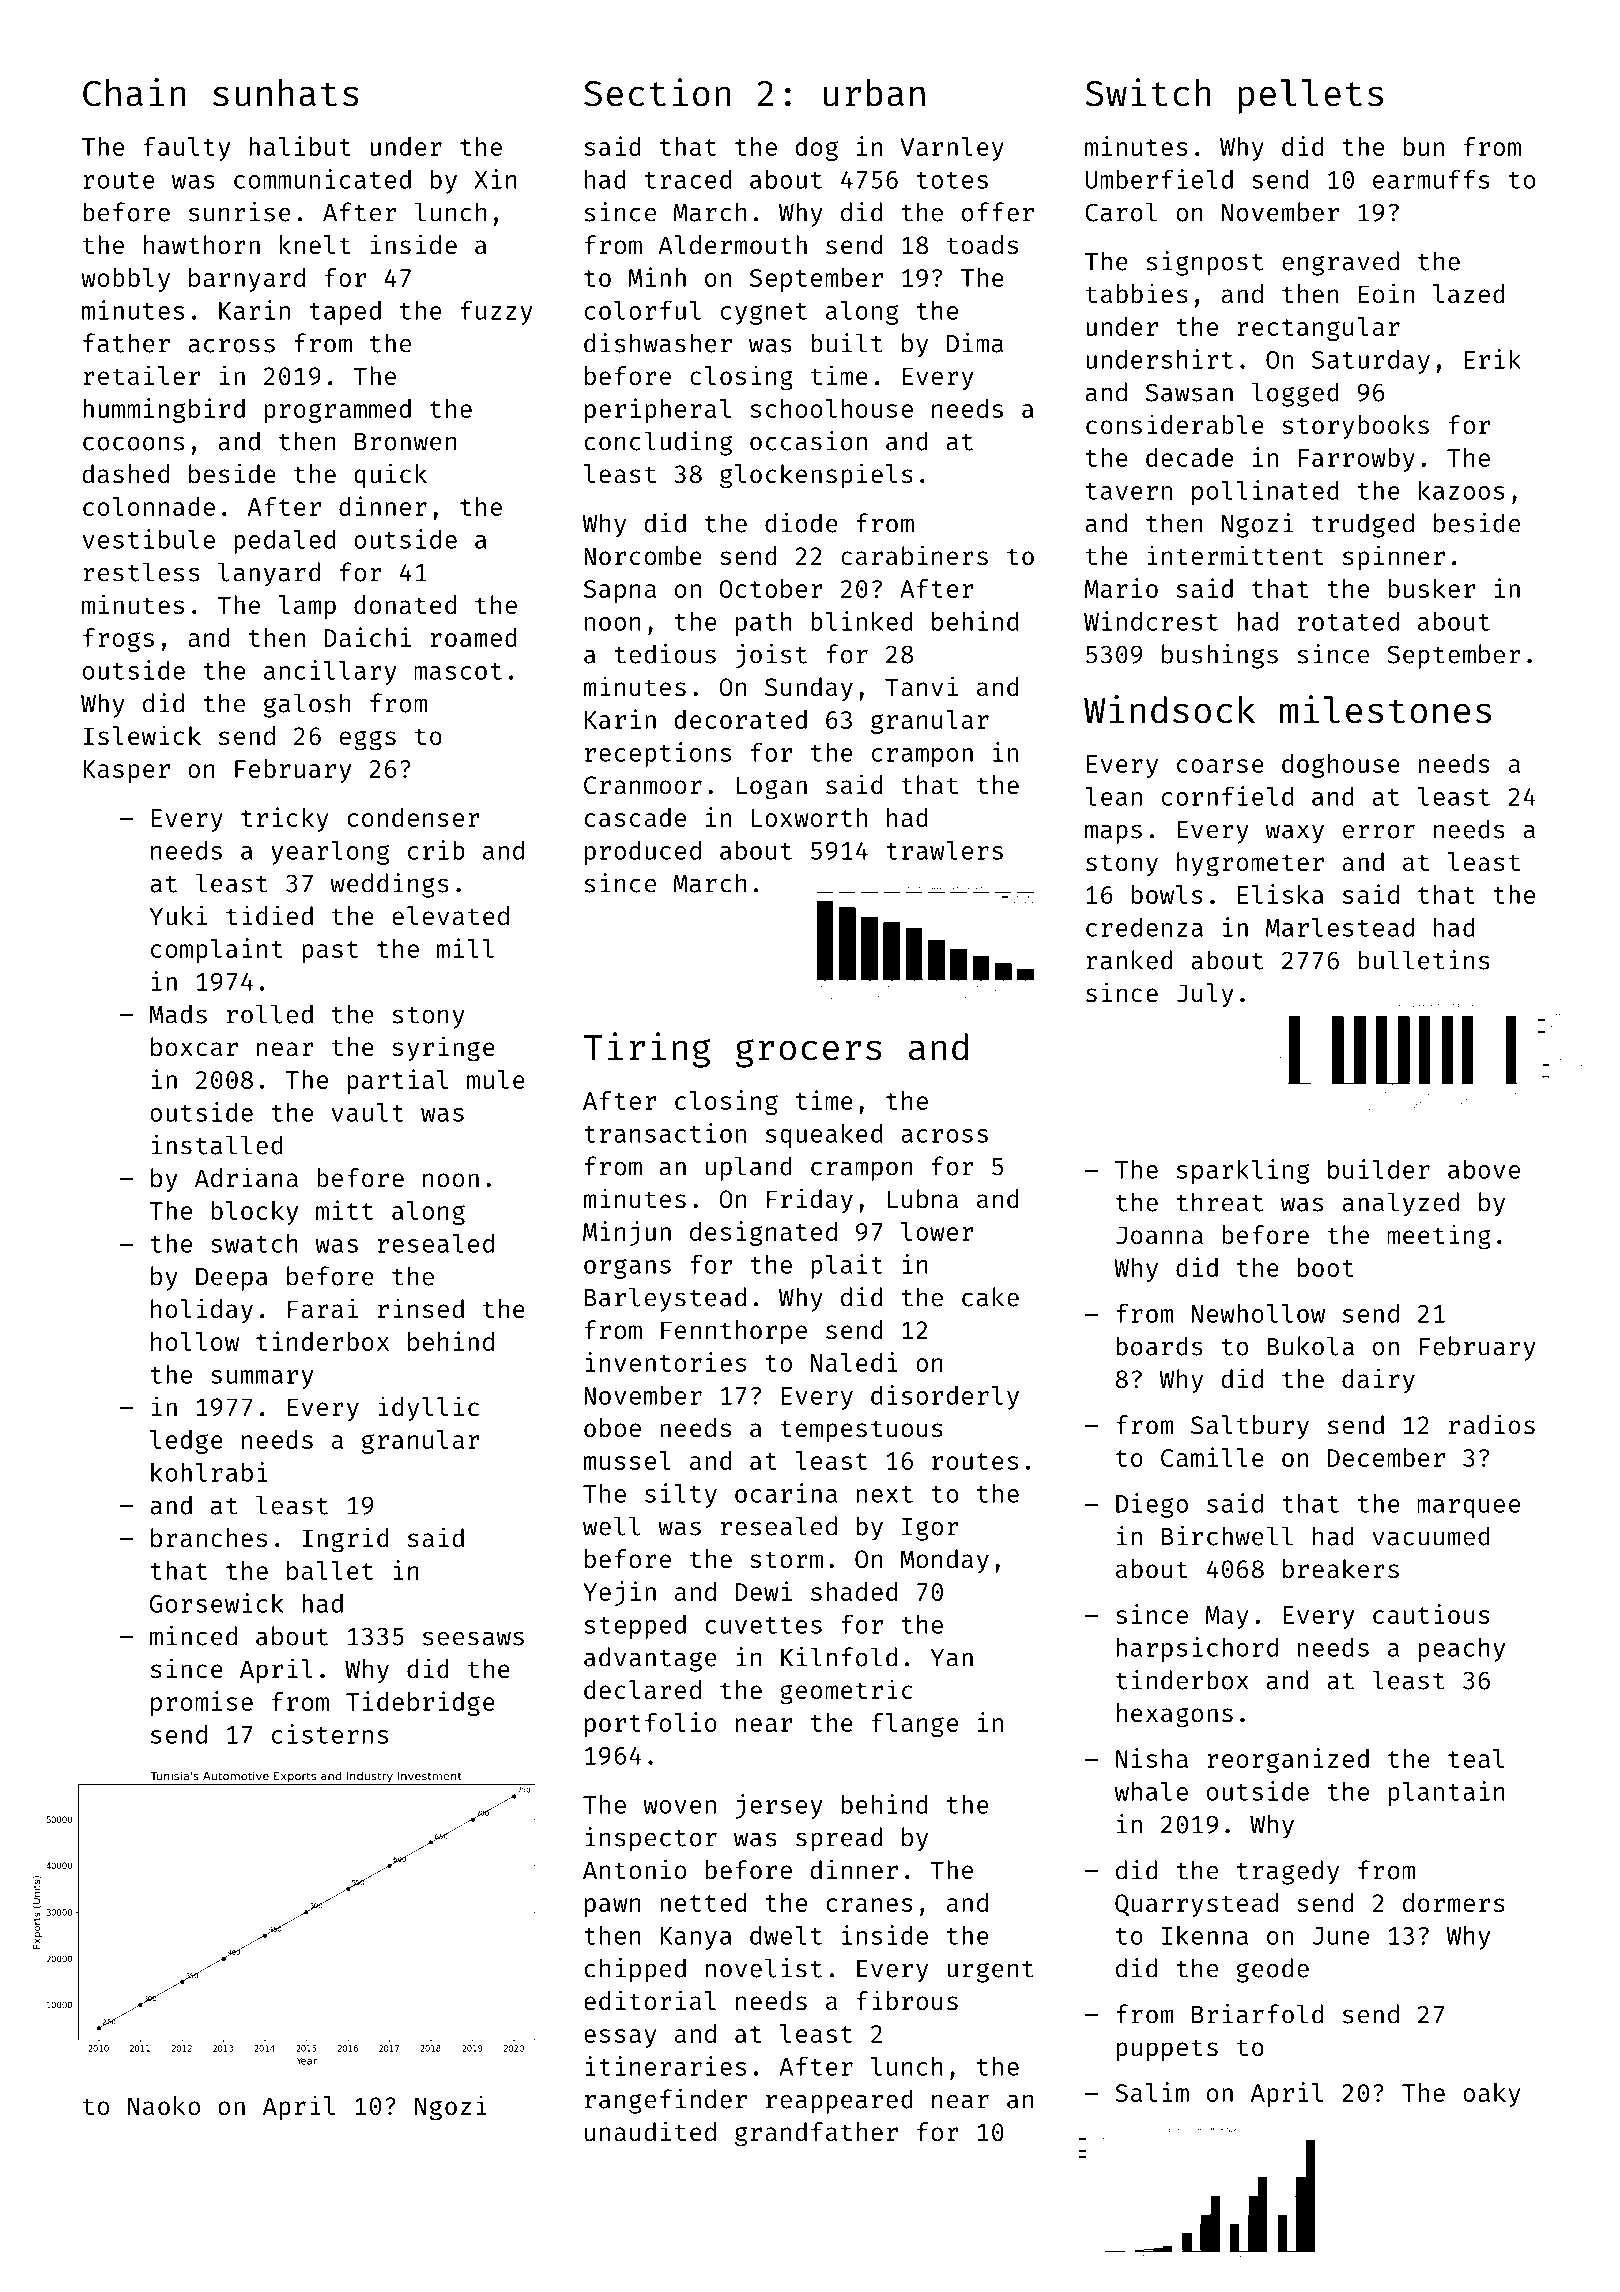 The height and width of the image is (2292, 1620). What do you see at coordinates (764, 314) in the image?
I see `cygnet` at bounding box center [764, 314].
